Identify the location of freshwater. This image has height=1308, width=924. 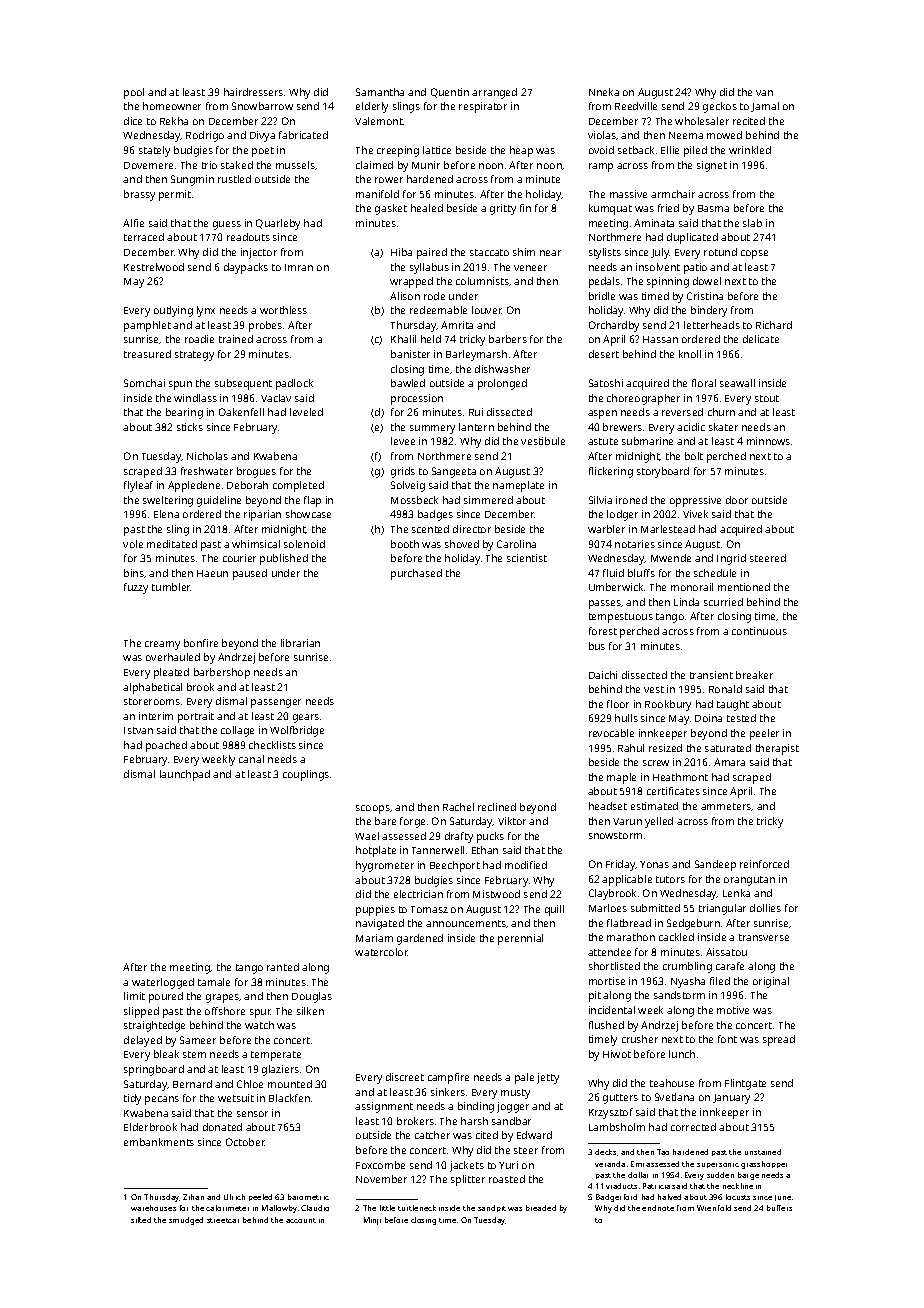
(207, 471).
